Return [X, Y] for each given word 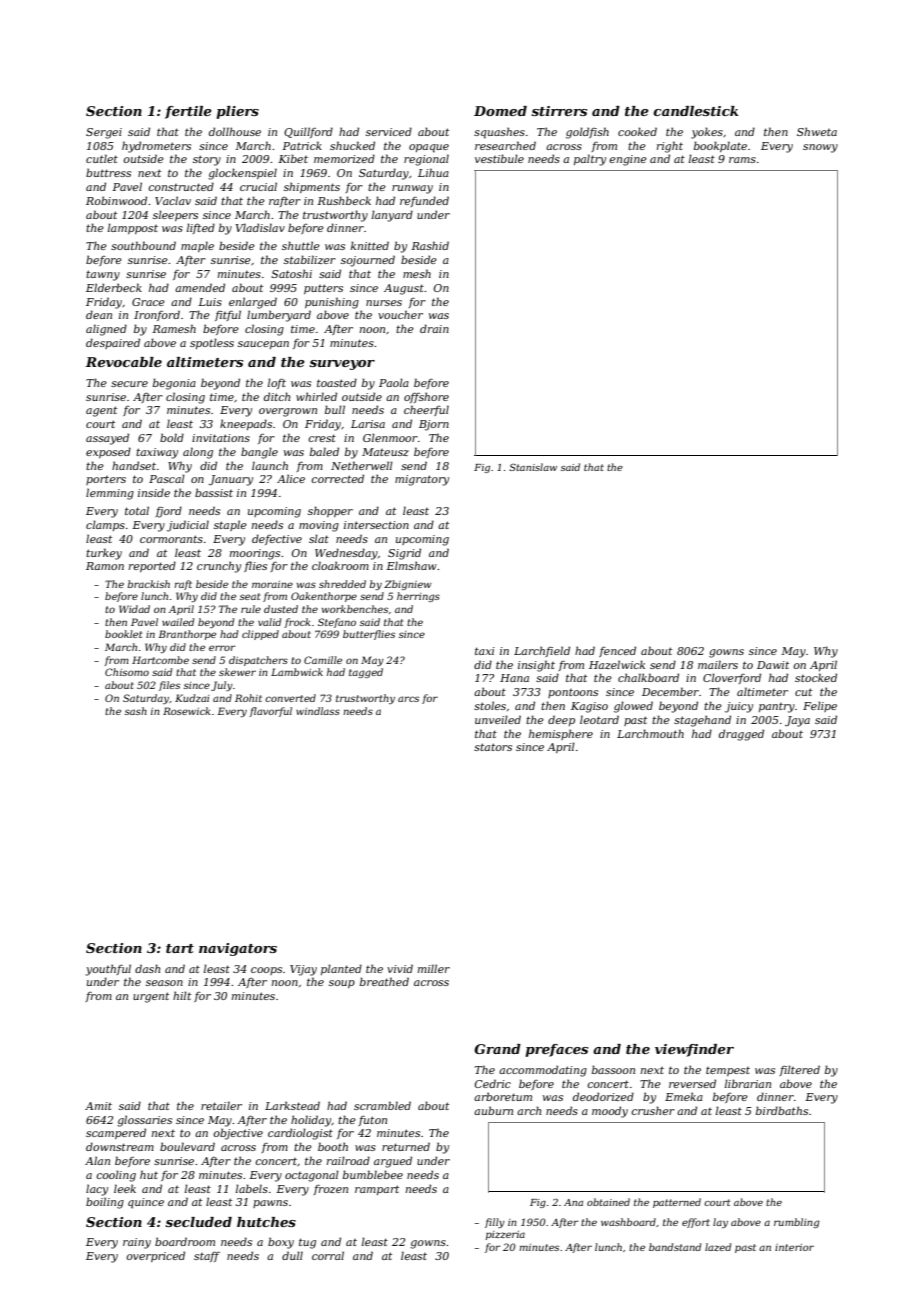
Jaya [797, 721]
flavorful [270, 712]
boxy [281, 1243]
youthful [108, 970]
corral [328, 1255]
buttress [108, 172]
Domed [500, 111]
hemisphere [561, 734]
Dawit [773, 665]
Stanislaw [533, 467]
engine [628, 160]
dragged [741, 735]
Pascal [167, 478]
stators [493, 747]
